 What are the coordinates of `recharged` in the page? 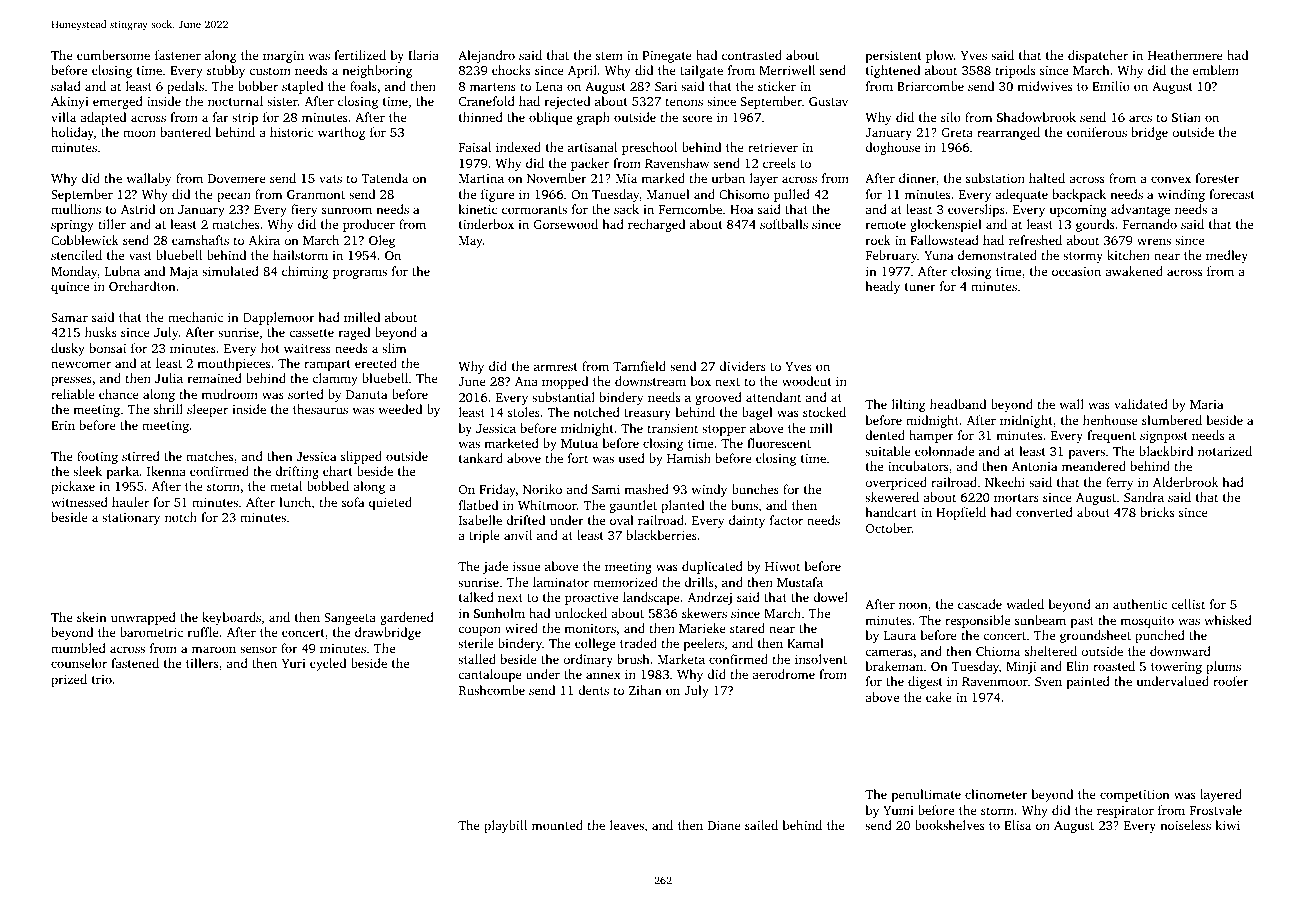 It's located at (656, 225).
